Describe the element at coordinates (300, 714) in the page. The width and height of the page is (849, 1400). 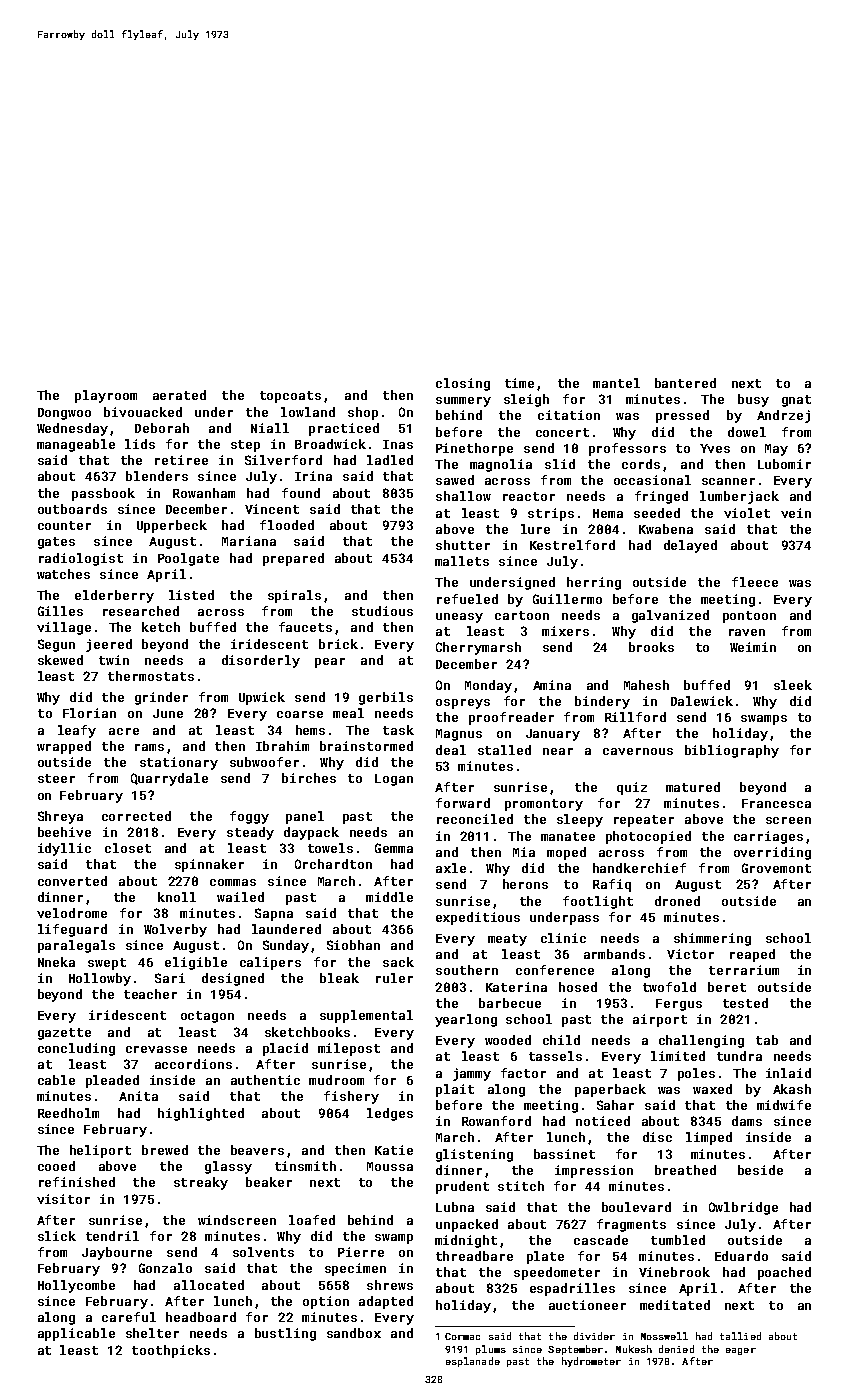
I see `coarse` at that location.
